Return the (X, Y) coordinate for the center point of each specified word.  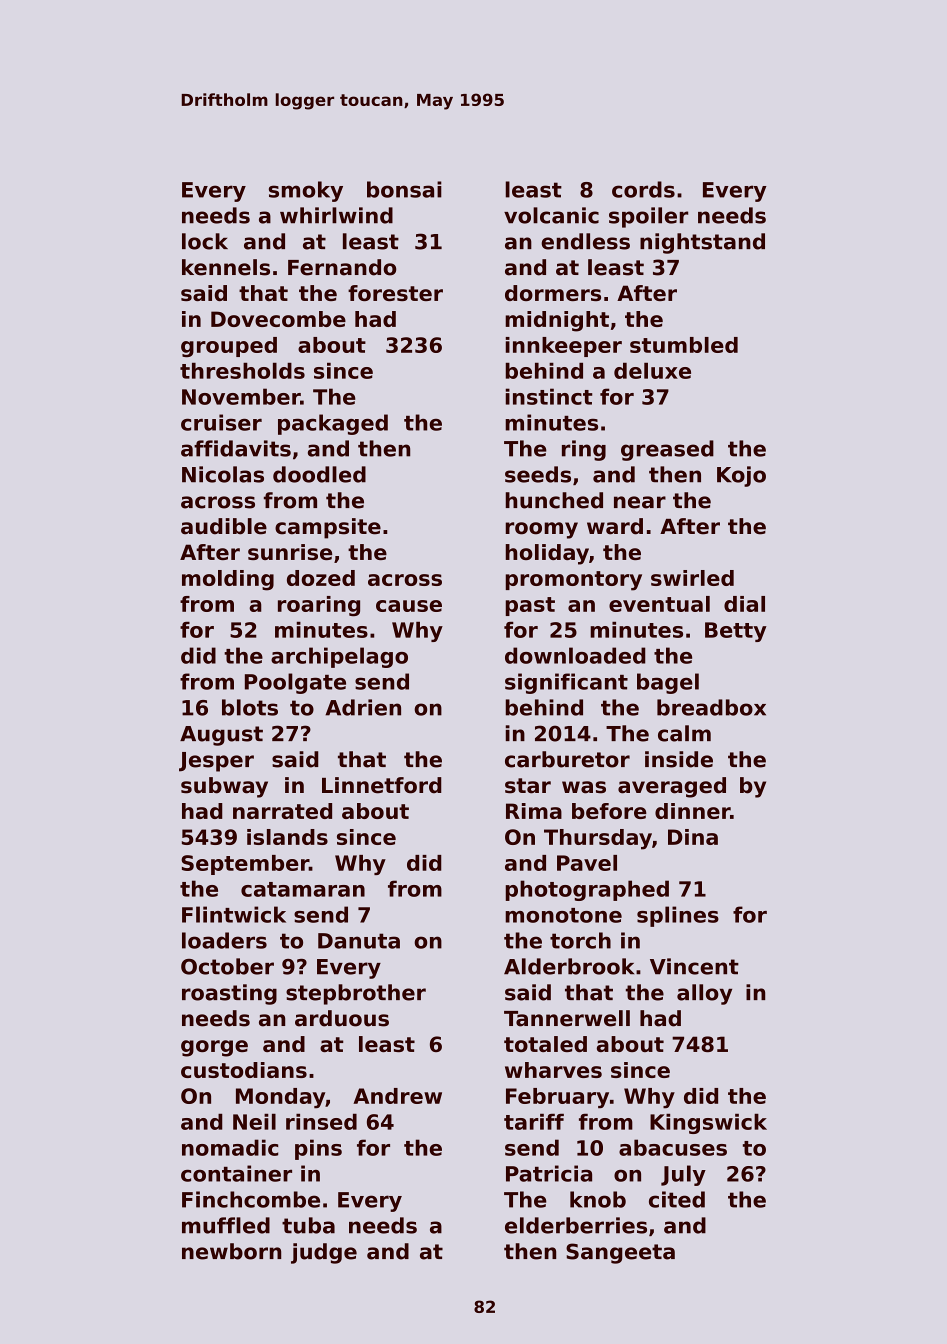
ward (615, 526)
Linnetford (382, 785)
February (557, 1098)
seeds (538, 474)
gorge (214, 1048)
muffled (226, 1225)
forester (395, 293)
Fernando (342, 267)
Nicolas (223, 474)
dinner (692, 811)
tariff (534, 1122)
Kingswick (708, 1124)
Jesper (216, 762)
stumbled (684, 345)
